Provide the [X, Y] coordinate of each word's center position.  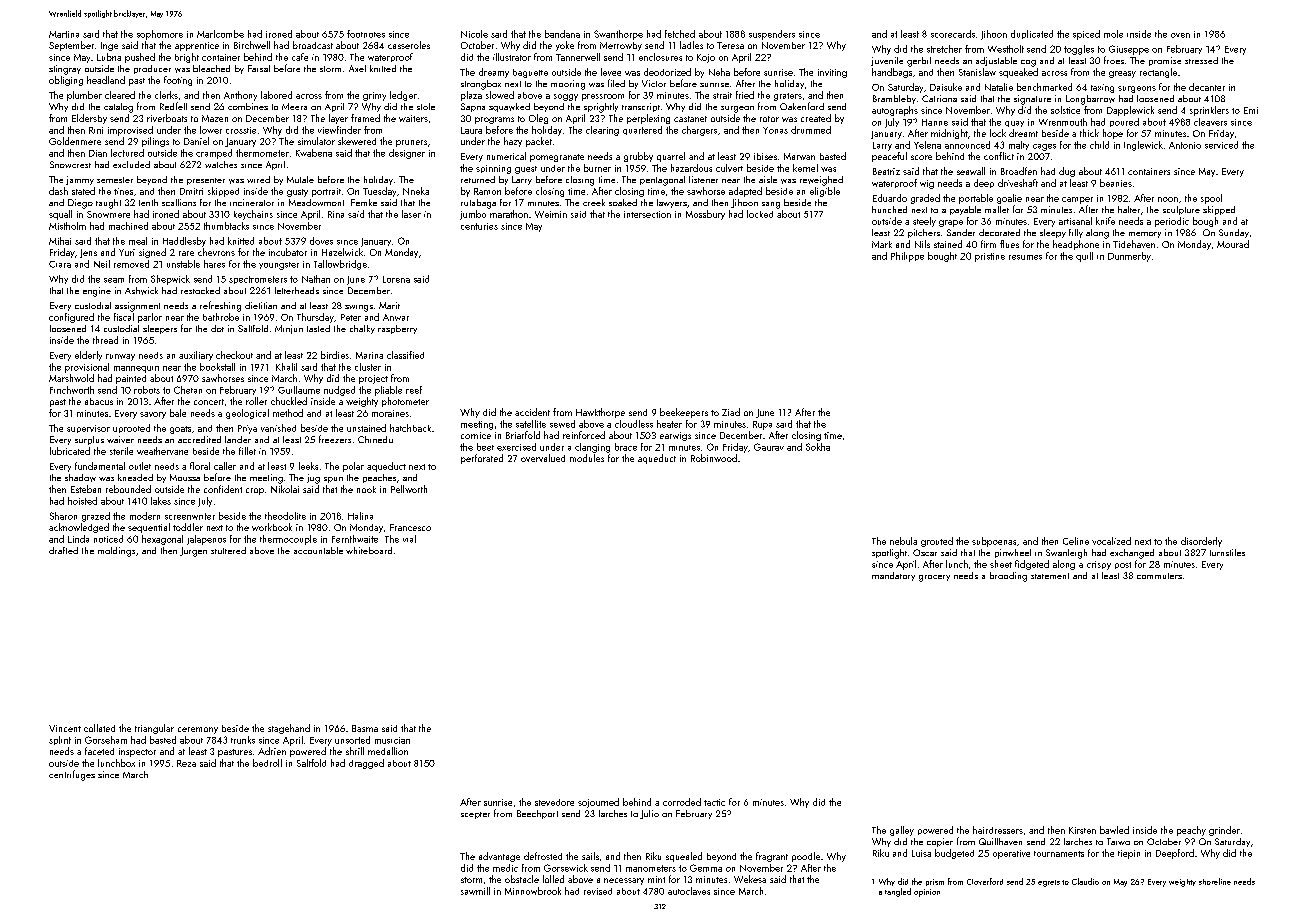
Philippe [907, 257]
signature [1032, 100]
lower [211, 130]
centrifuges [72, 775]
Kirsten [1082, 830]
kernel [805, 168]
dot [217, 328]
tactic [714, 802]
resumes [1025, 257]
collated [99, 728]
